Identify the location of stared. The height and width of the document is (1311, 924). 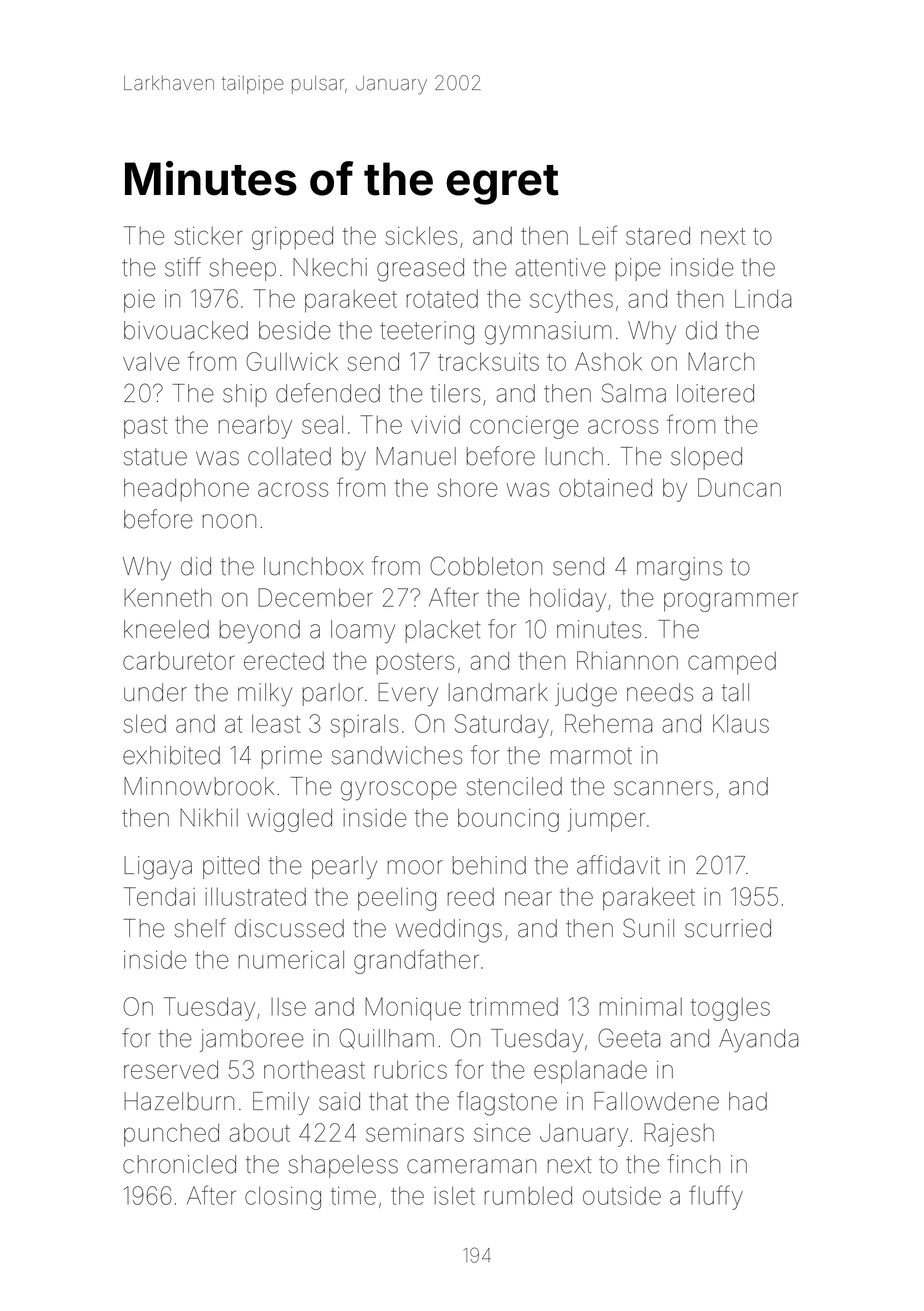
(658, 235).
